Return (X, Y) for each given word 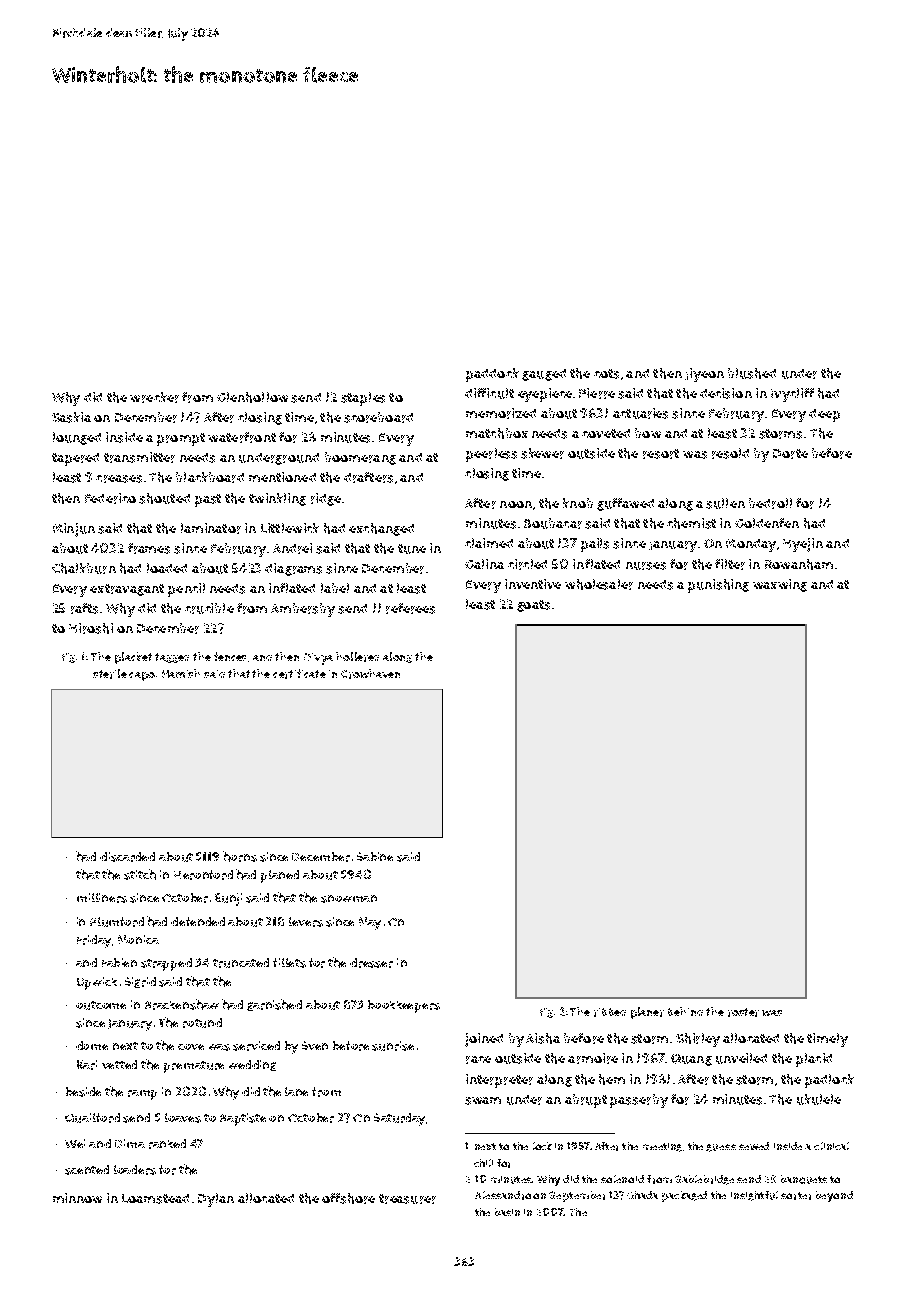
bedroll (770, 503)
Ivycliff (792, 395)
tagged (172, 658)
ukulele (819, 1099)
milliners (102, 898)
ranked (167, 1144)
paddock (492, 375)
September (577, 1196)
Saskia (71, 417)
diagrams (293, 569)
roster (743, 1012)
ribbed (610, 1012)
